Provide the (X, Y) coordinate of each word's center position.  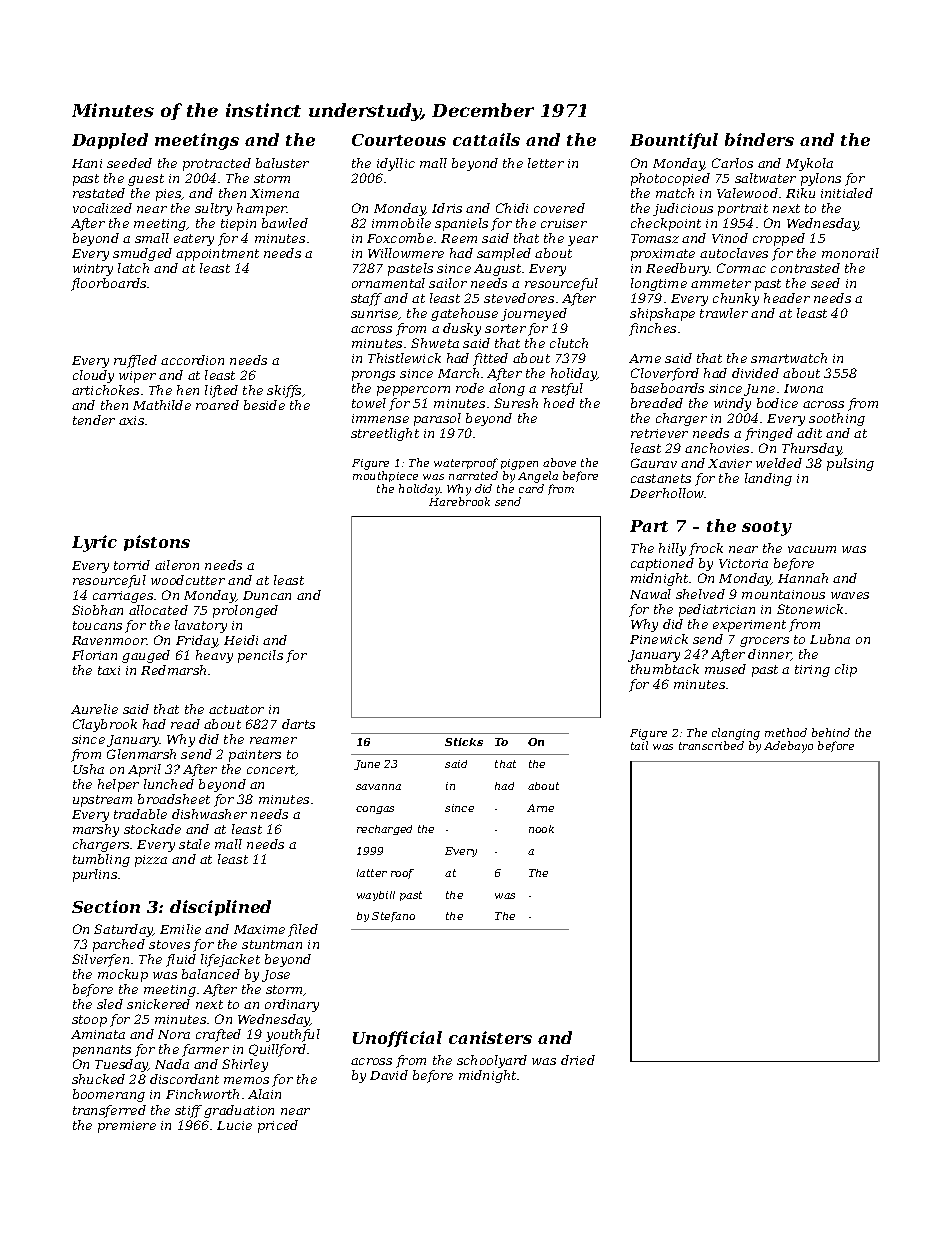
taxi (109, 670)
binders (759, 139)
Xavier (730, 463)
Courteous (399, 140)
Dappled (110, 141)
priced (278, 1126)
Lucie (234, 1125)
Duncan (267, 595)
